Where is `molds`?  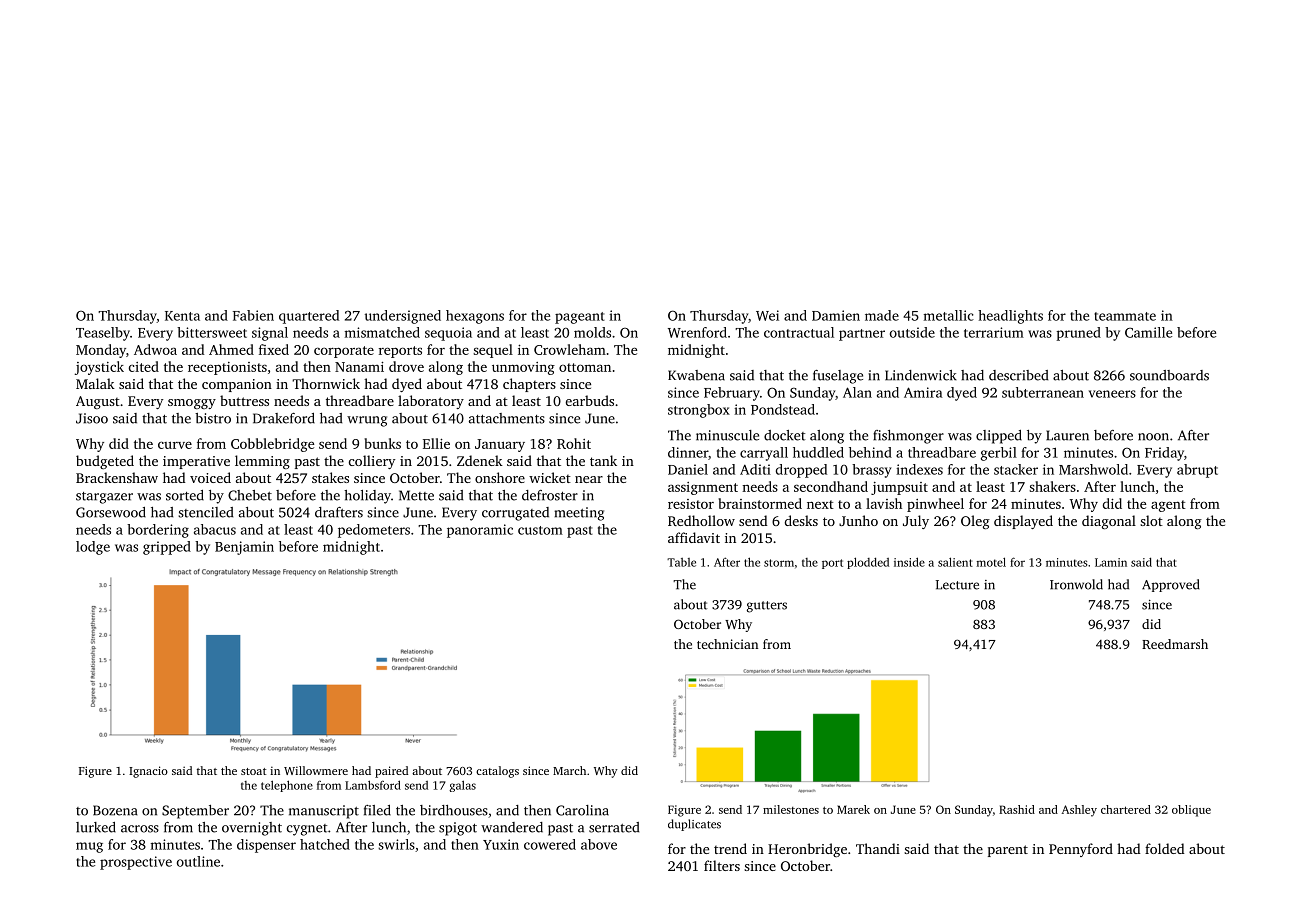 molds is located at coordinates (592, 332).
